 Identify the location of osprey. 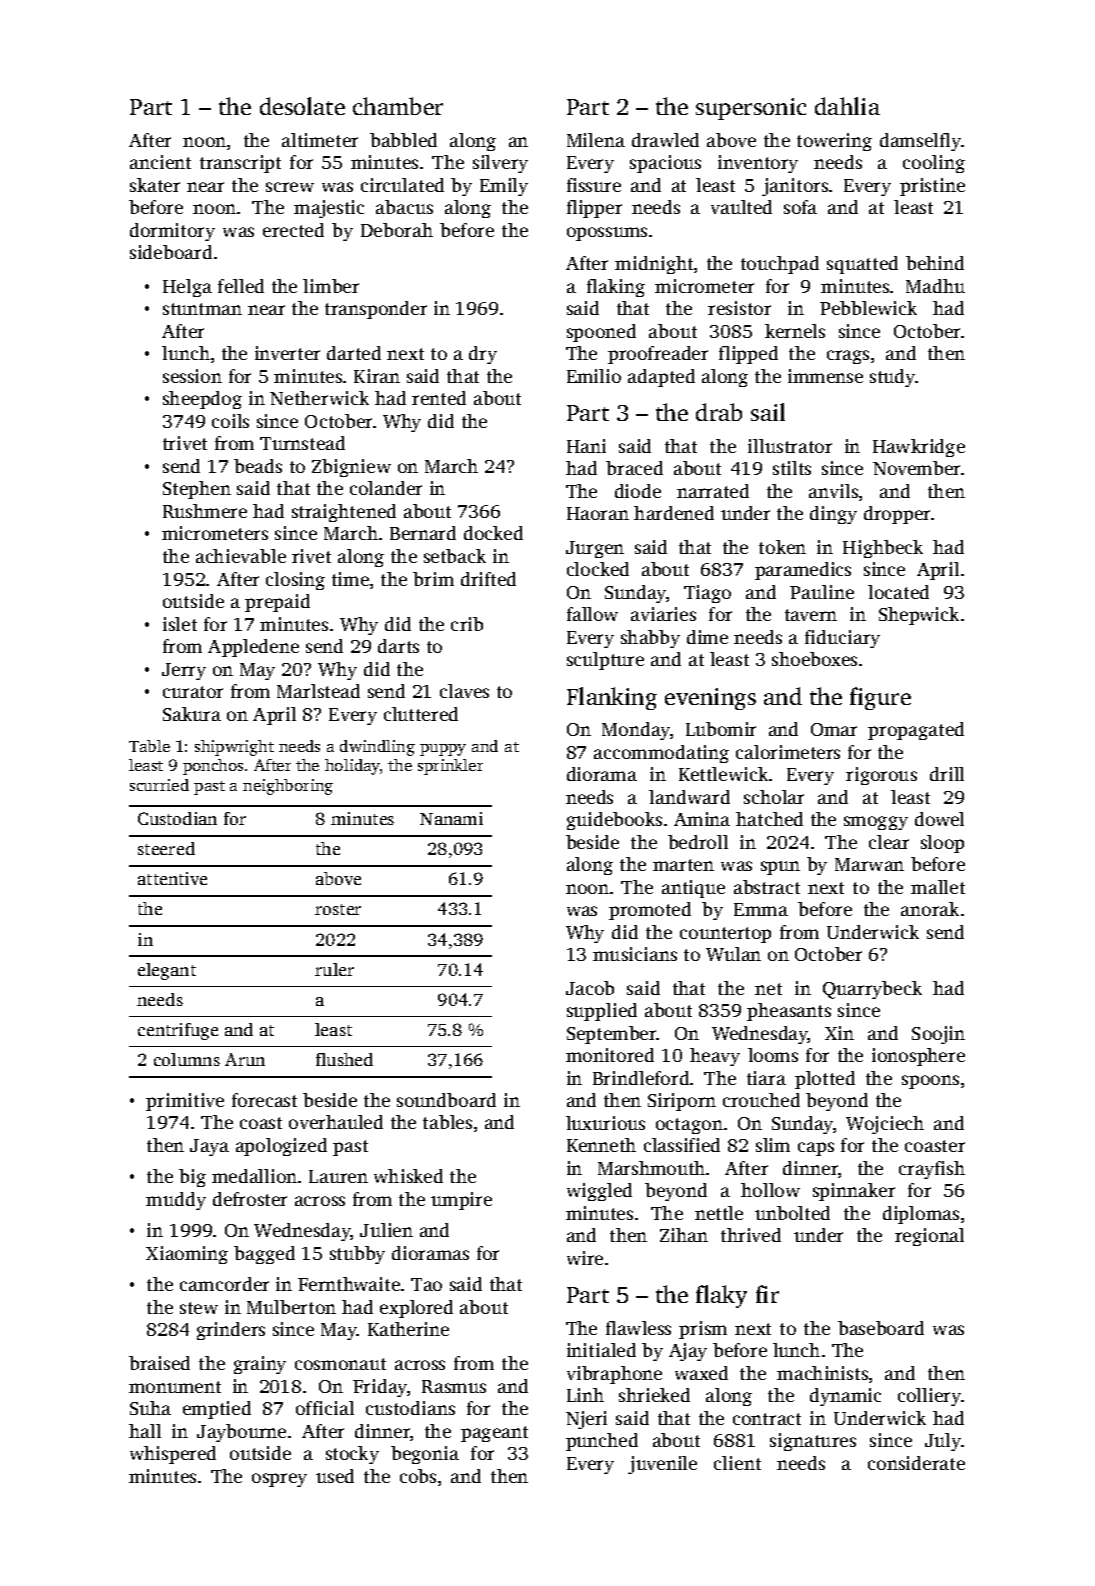
(279, 1480).
